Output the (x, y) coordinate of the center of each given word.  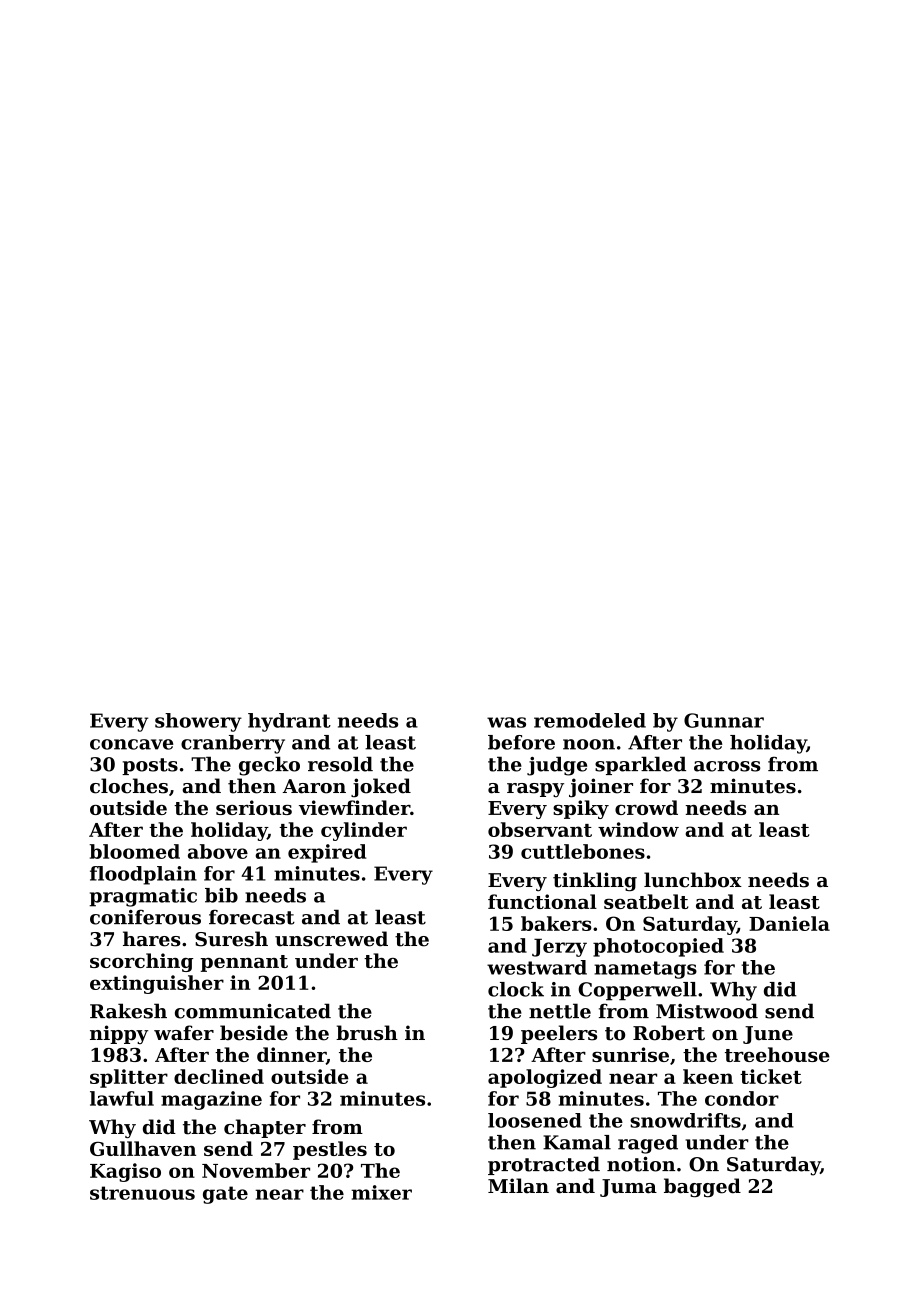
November (256, 1170)
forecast (252, 917)
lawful (122, 1098)
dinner (291, 1055)
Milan (518, 1186)
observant (540, 829)
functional (542, 901)
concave (132, 744)
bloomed (134, 851)
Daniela (789, 923)
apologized (545, 1078)
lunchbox (693, 880)
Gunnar (724, 720)
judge (557, 766)
